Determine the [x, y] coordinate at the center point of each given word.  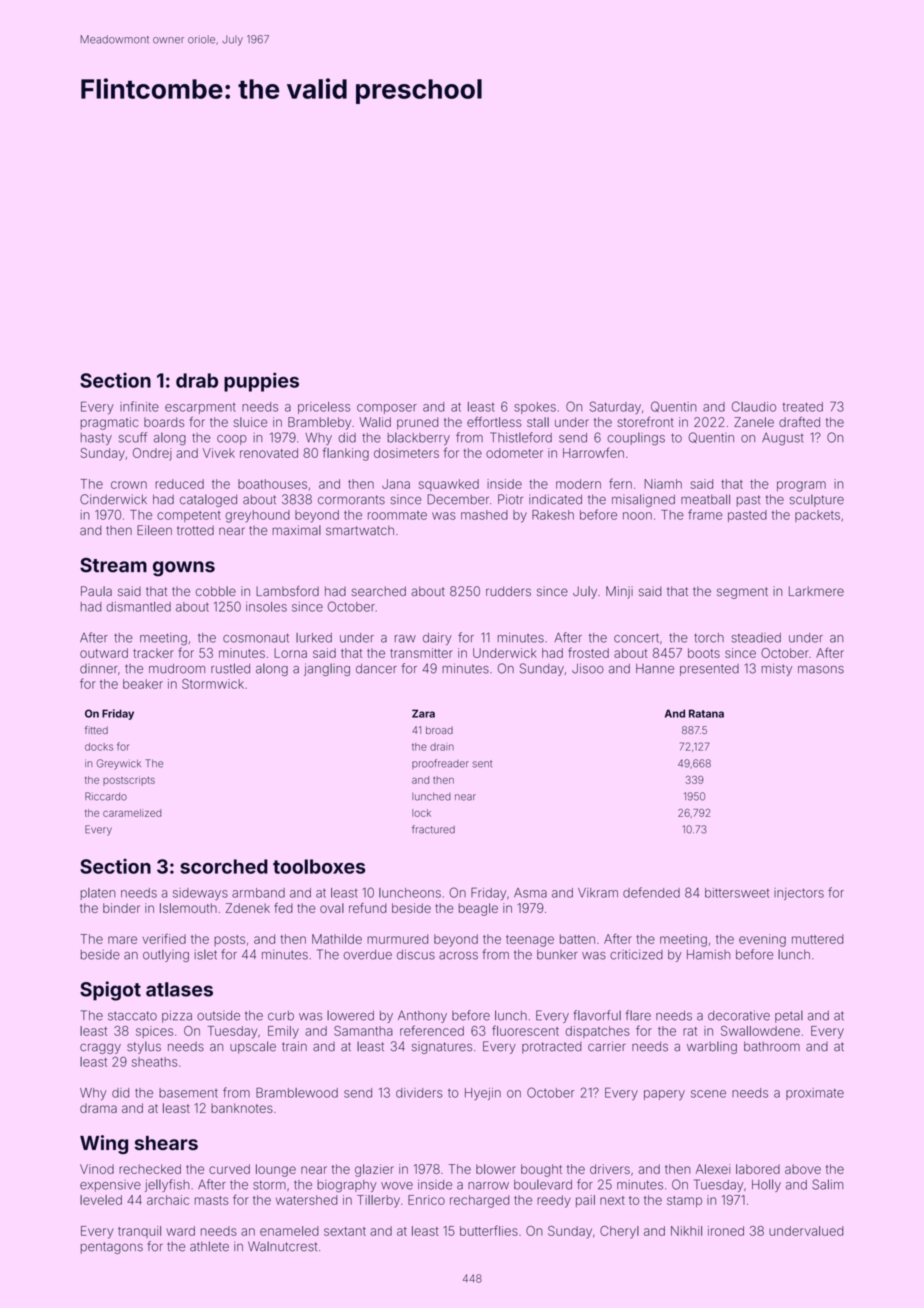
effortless [494, 421]
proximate [815, 1094]
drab [197, 380]
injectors [799, 894]
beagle [478, 909]
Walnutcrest [282, 1246]
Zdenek [248, 908]
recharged [479, 1201]
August [783, 439]
